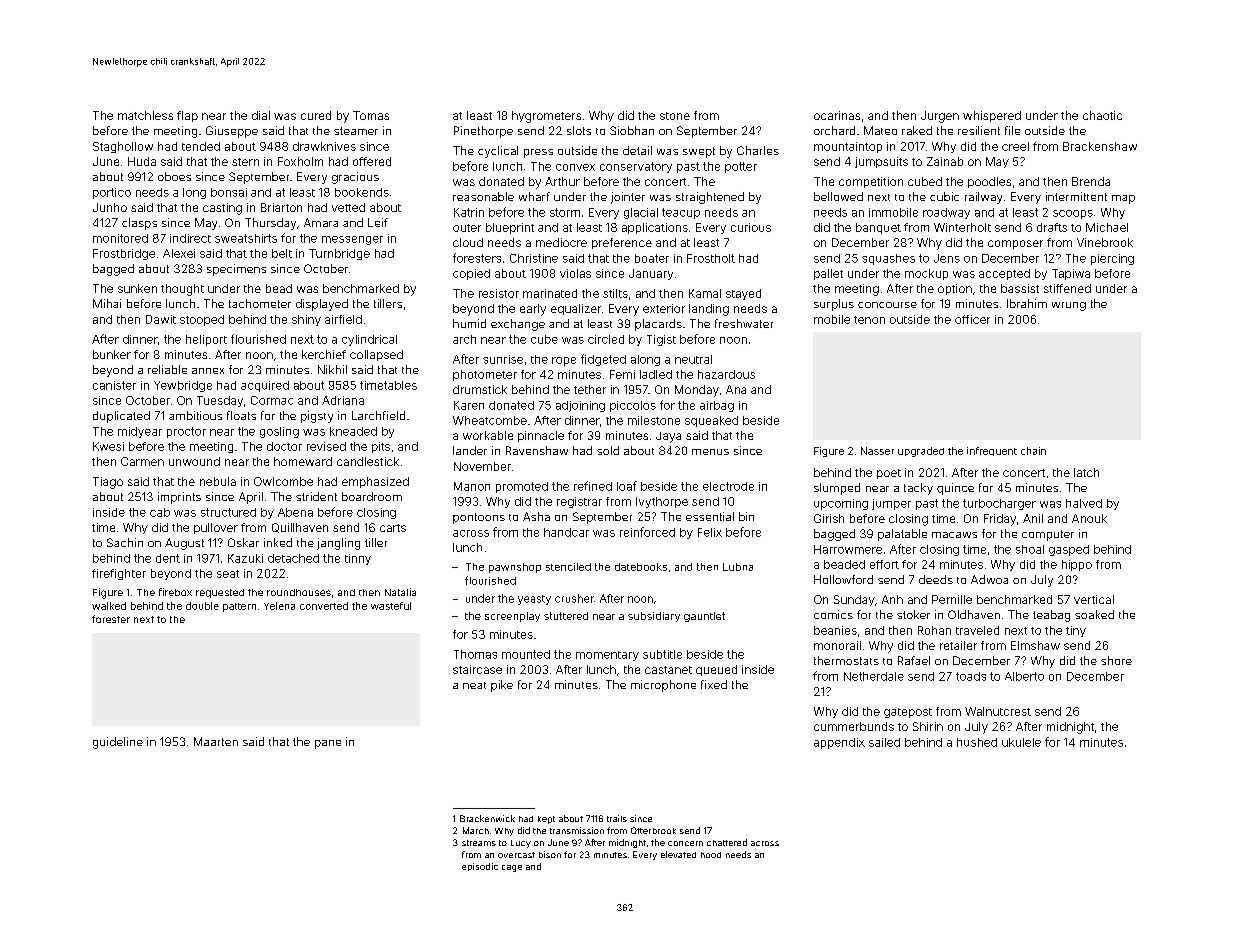 The image size is (1233, 952). What do you see at coordinates (537, 450) in the screenshot?
I see `Ravenshaw` at bounding box center [537, 450].
